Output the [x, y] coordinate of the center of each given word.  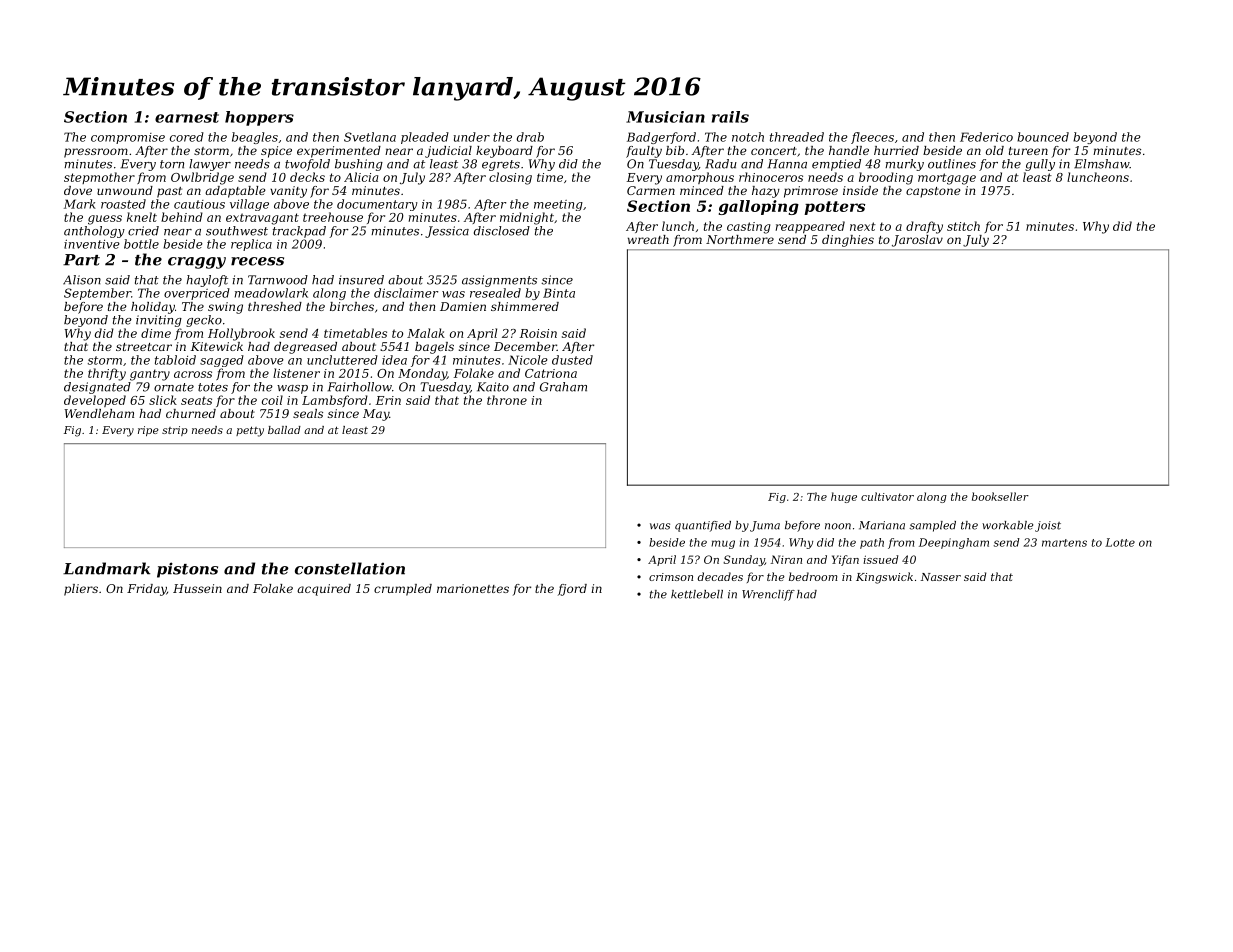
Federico [986, 137]
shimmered [525, 306]
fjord [572, 590]
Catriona [551, 373]
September [97, 294]
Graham [563, 387]
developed [95, 401]
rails [730, 117]
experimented [339, 152]
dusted [572, 360]
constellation [350, 568]
